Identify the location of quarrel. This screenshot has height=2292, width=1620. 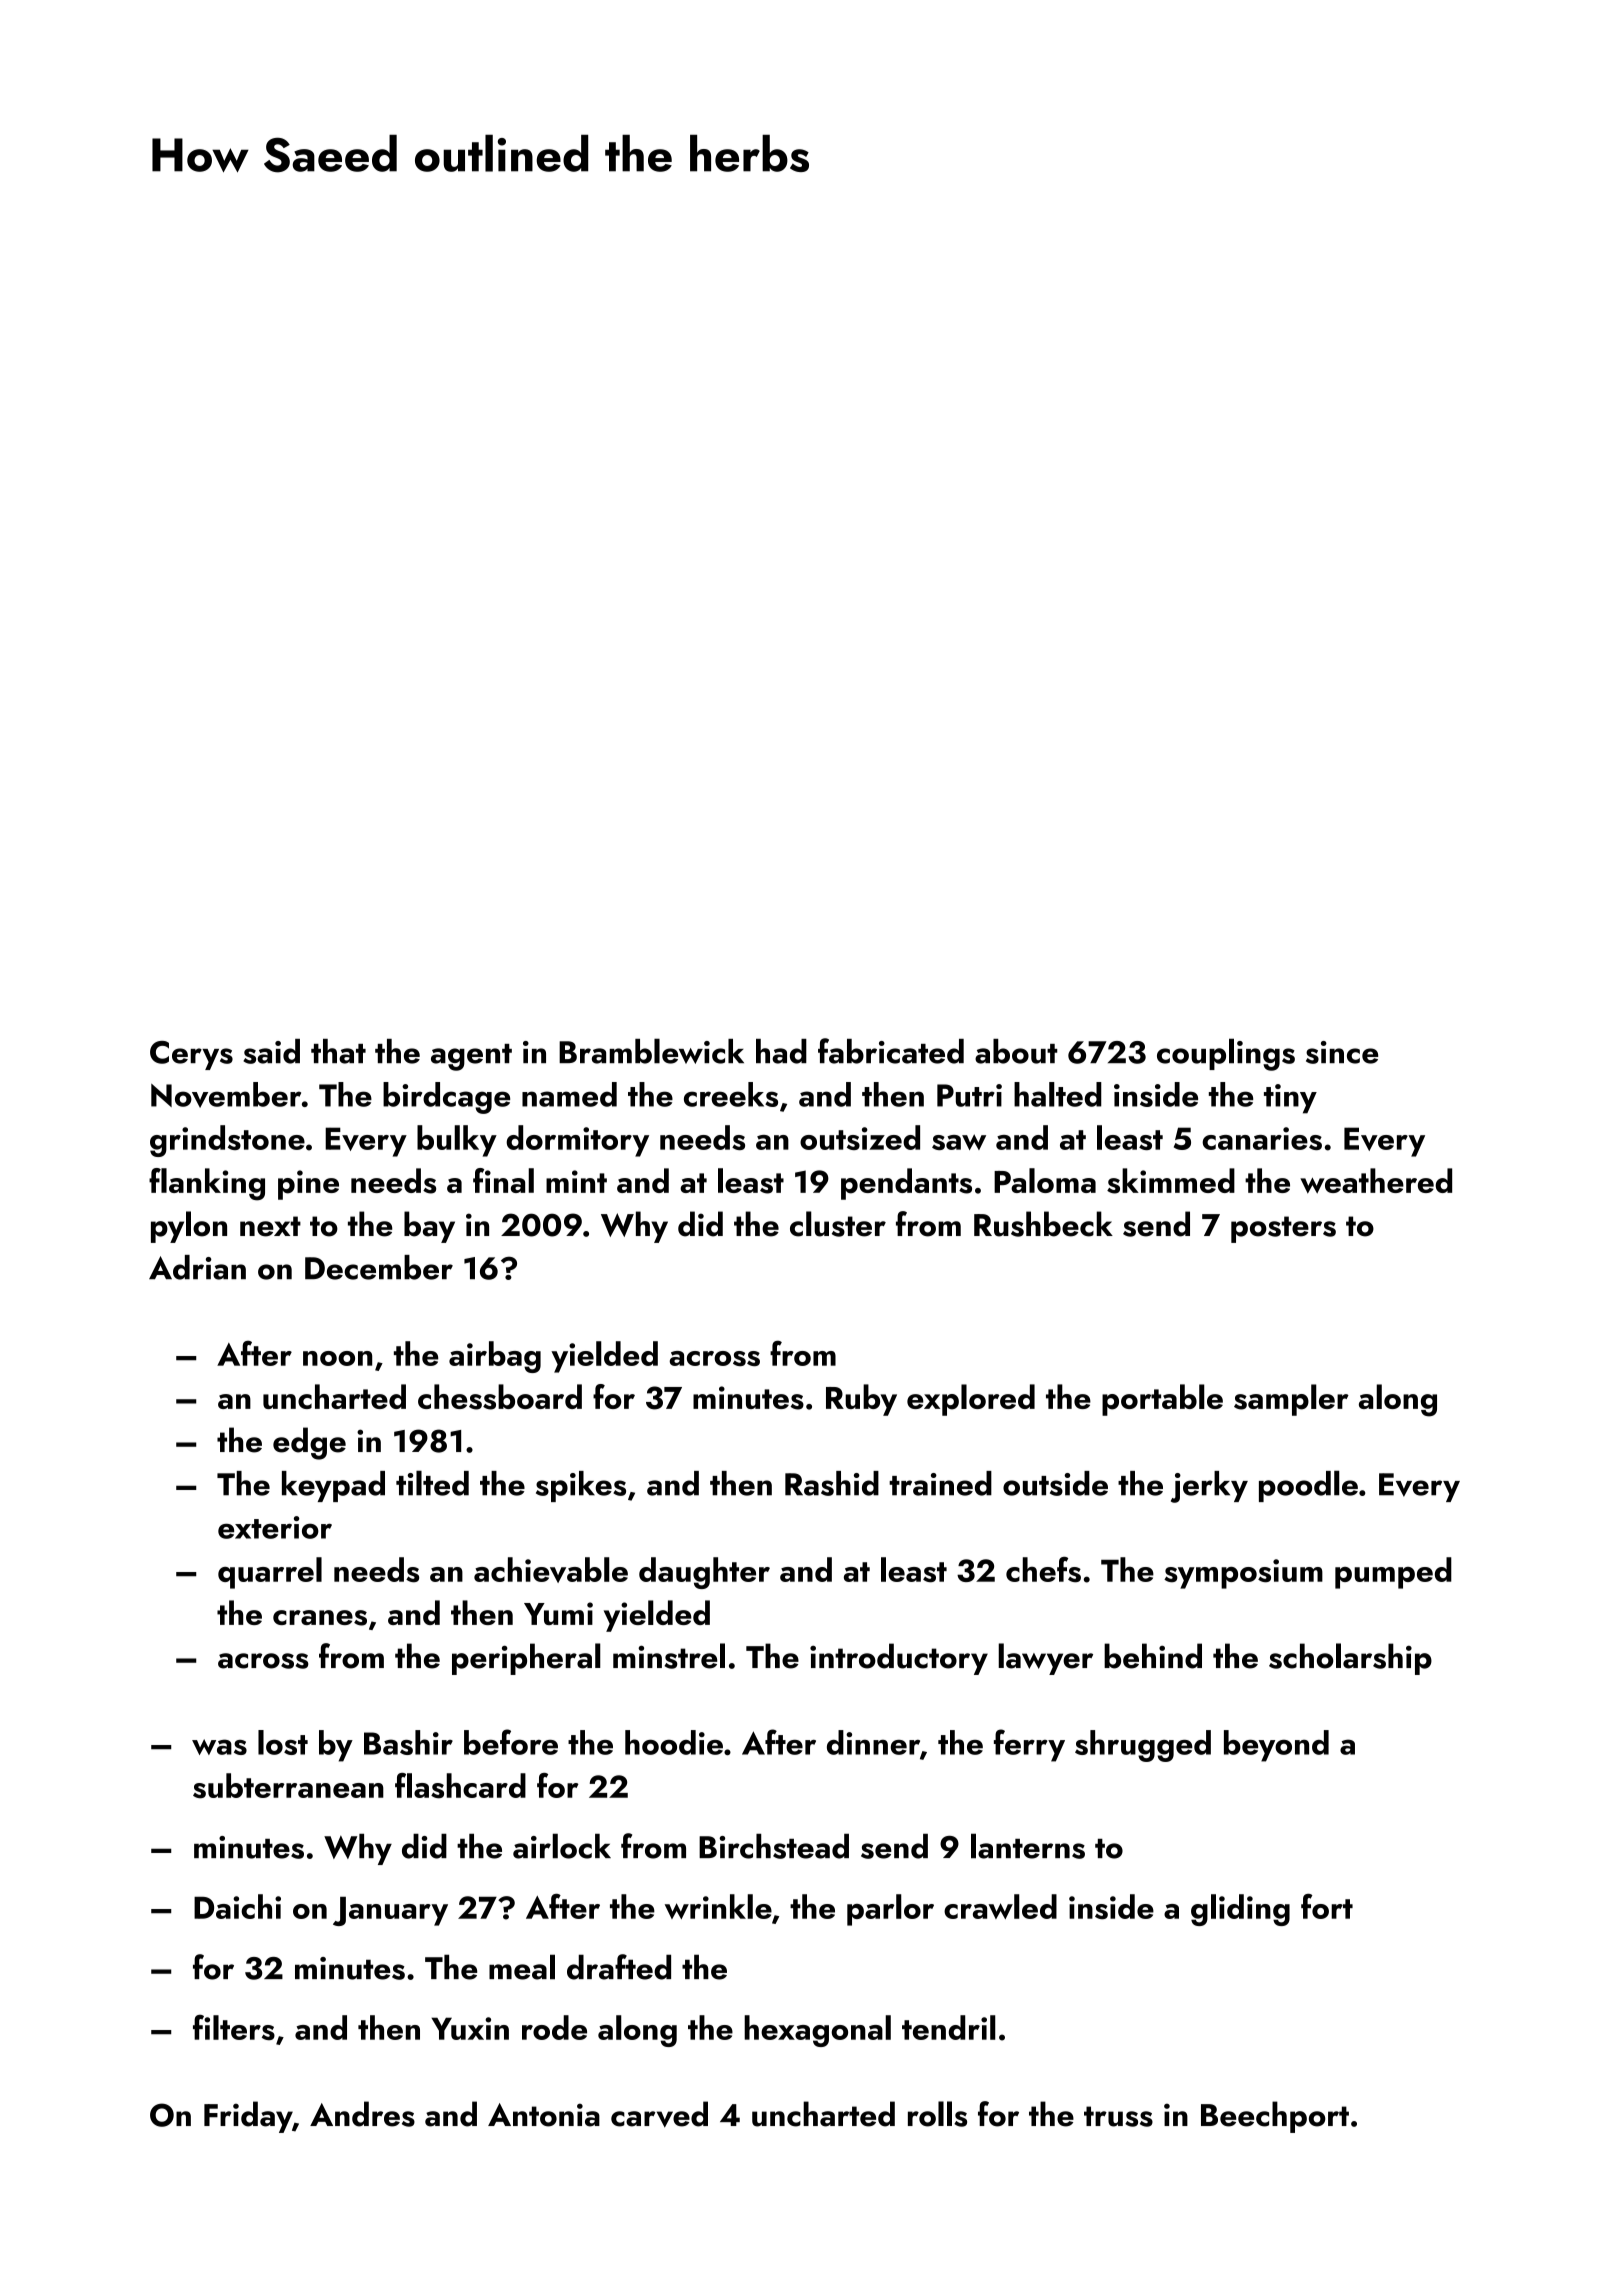
(270, 1573).
